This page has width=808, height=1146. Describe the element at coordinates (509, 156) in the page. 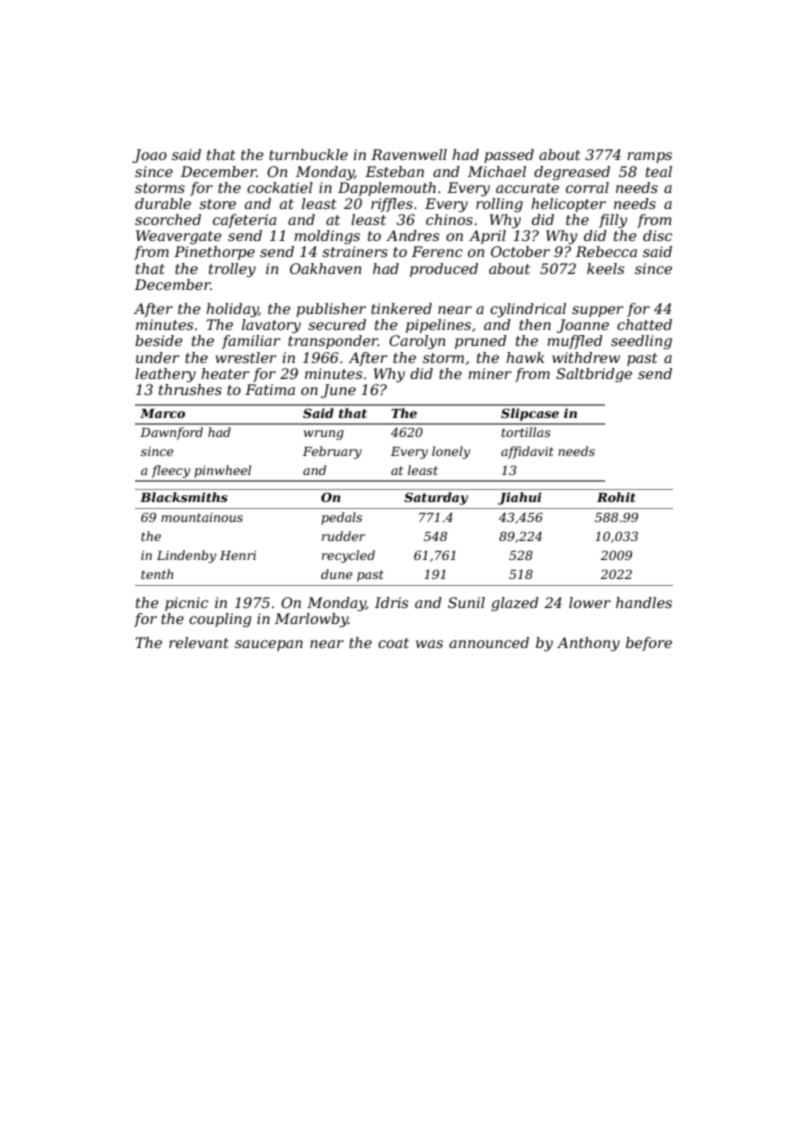

I see `passed` at that location.
